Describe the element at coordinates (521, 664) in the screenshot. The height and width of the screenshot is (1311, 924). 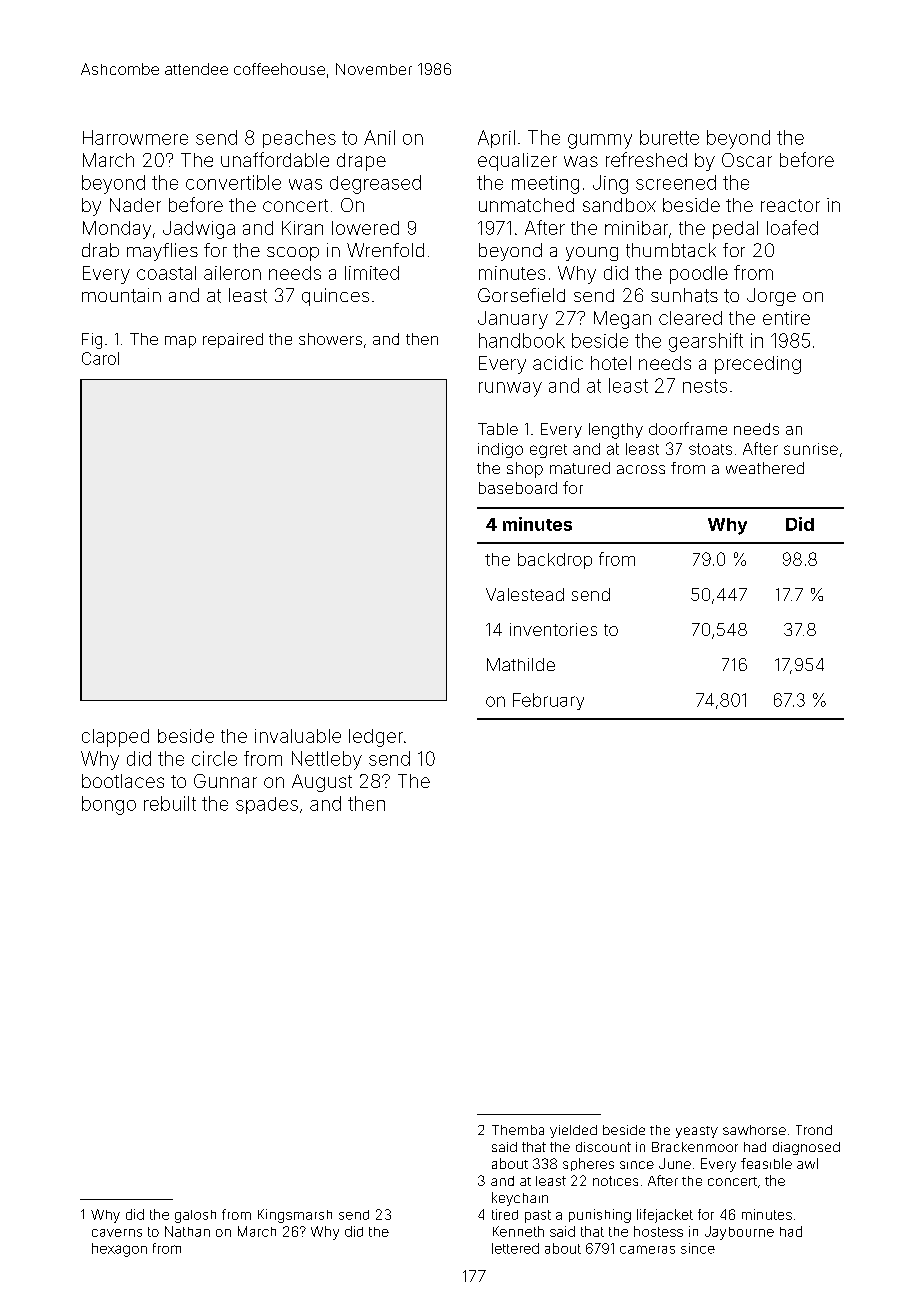
I see `Mathilde` at that location.
